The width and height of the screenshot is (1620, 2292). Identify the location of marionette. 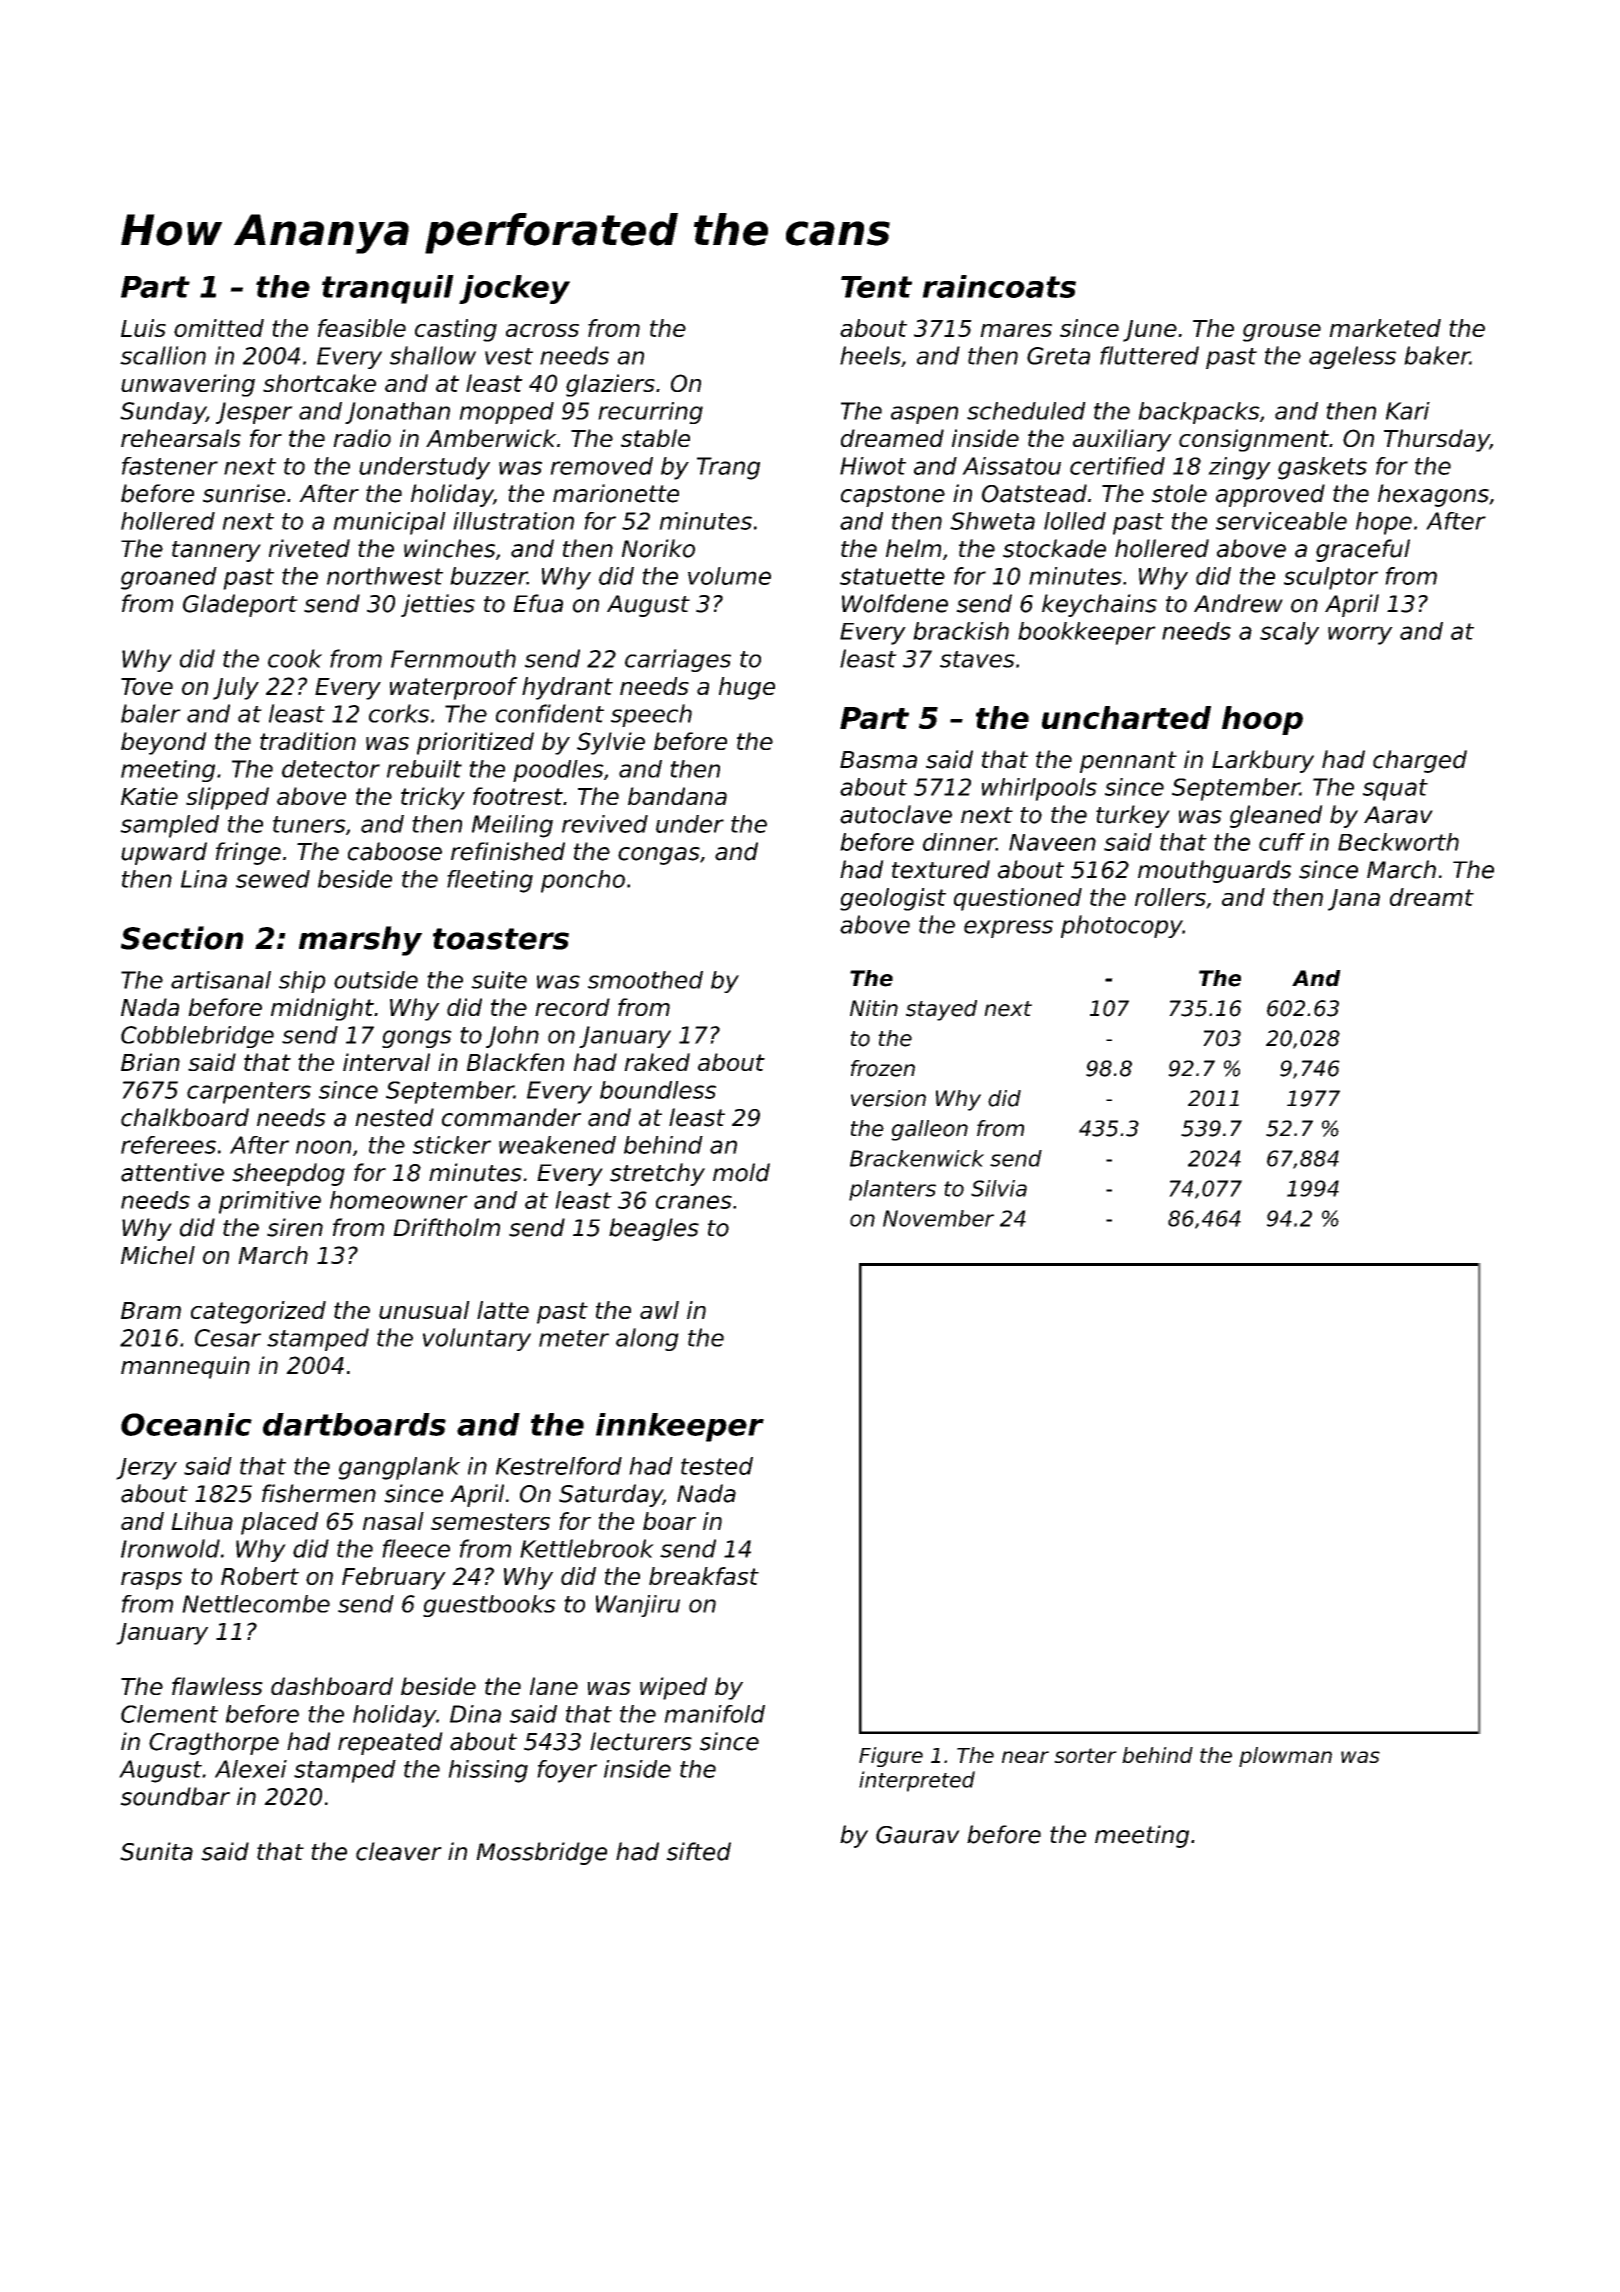
(616, 493).
